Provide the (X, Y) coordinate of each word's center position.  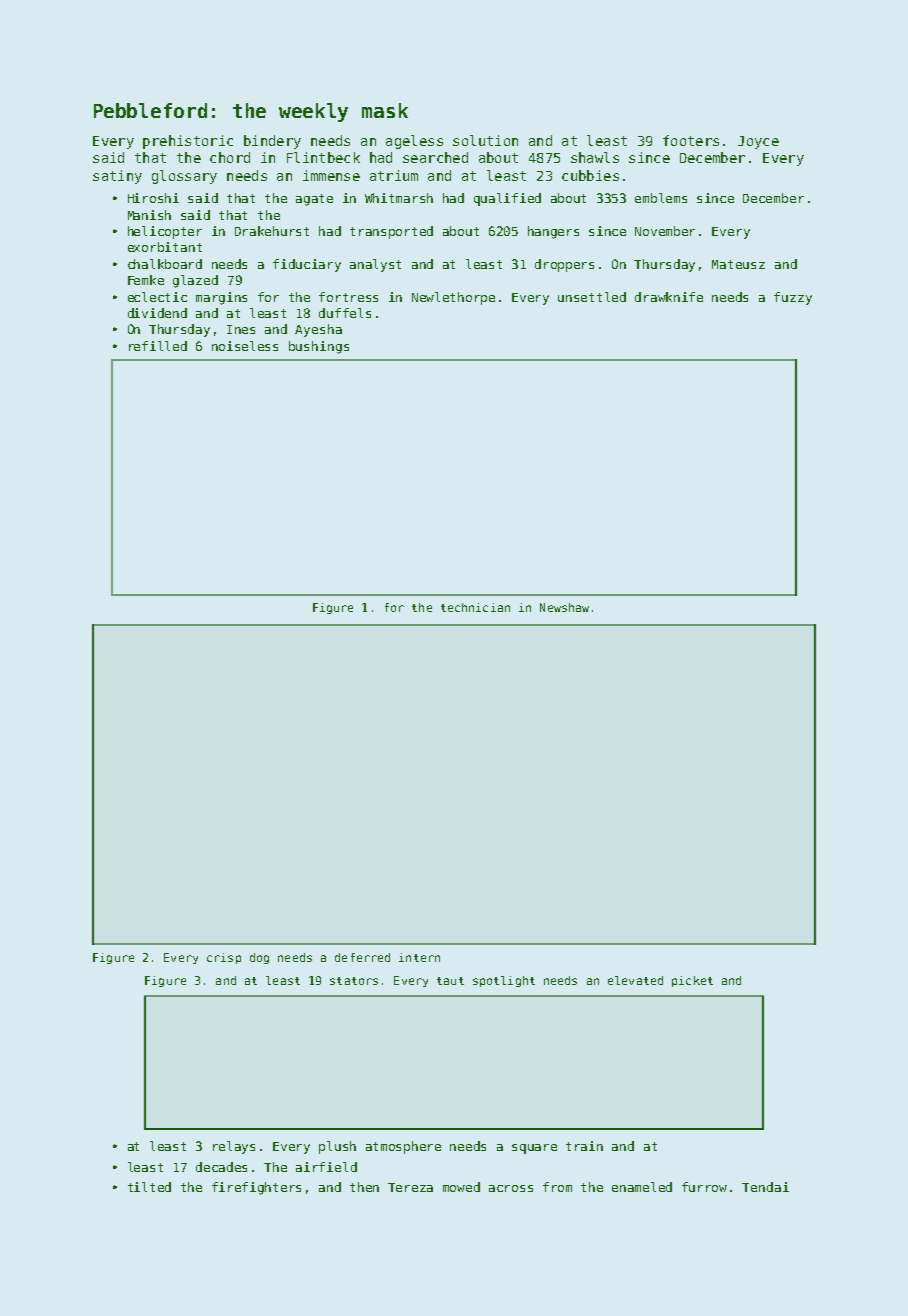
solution (485, 140)
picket (692, 981)
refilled (158, 346)
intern (419, 957)
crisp (224, 958)
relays (234, 1147)
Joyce (758, 142)
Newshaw (564, 607)
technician (475, 607)
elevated (635, 980)
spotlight (504, 981)
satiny (117, 177)
